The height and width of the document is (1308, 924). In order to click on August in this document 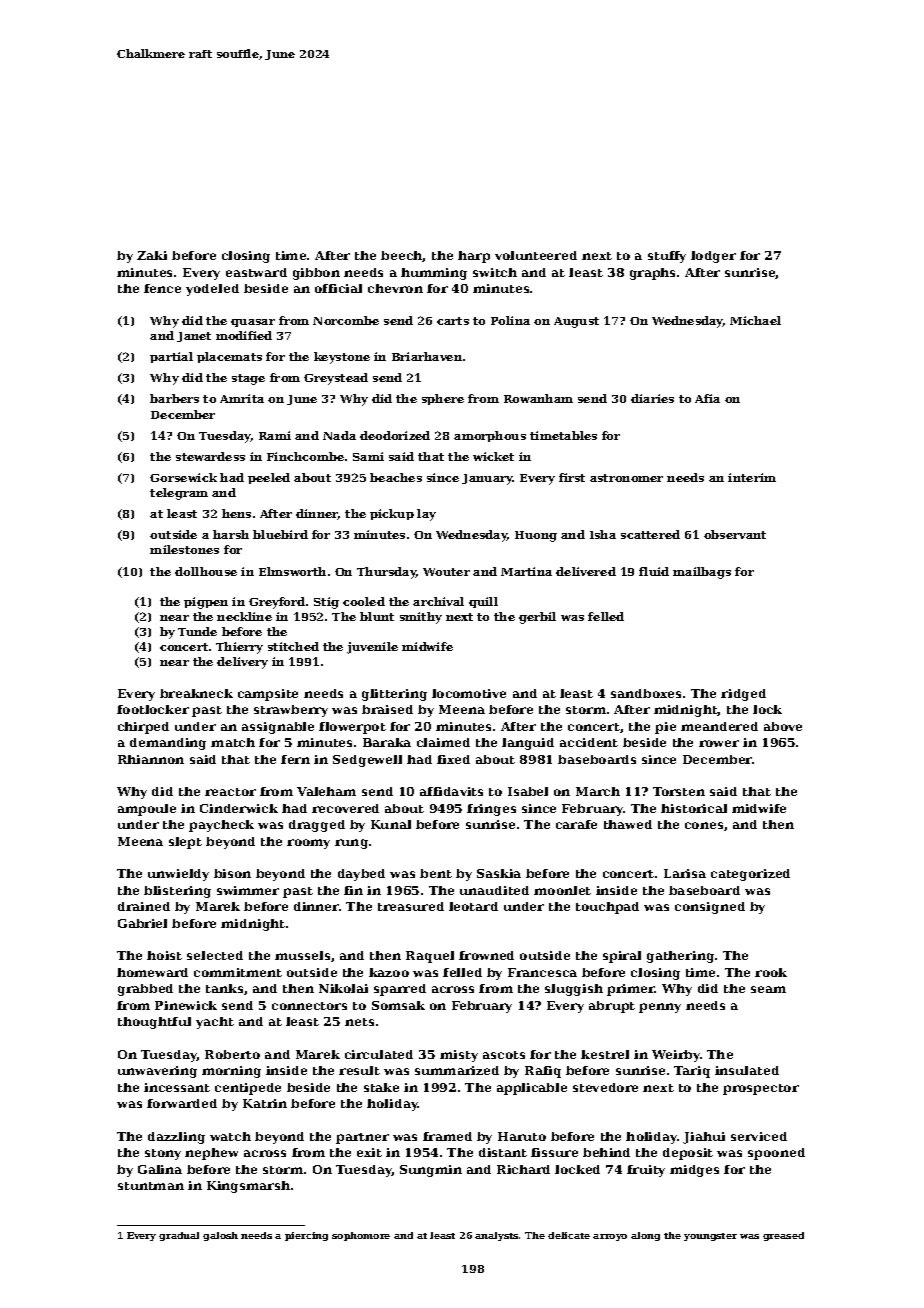, I will do `click(576, 322)`.
